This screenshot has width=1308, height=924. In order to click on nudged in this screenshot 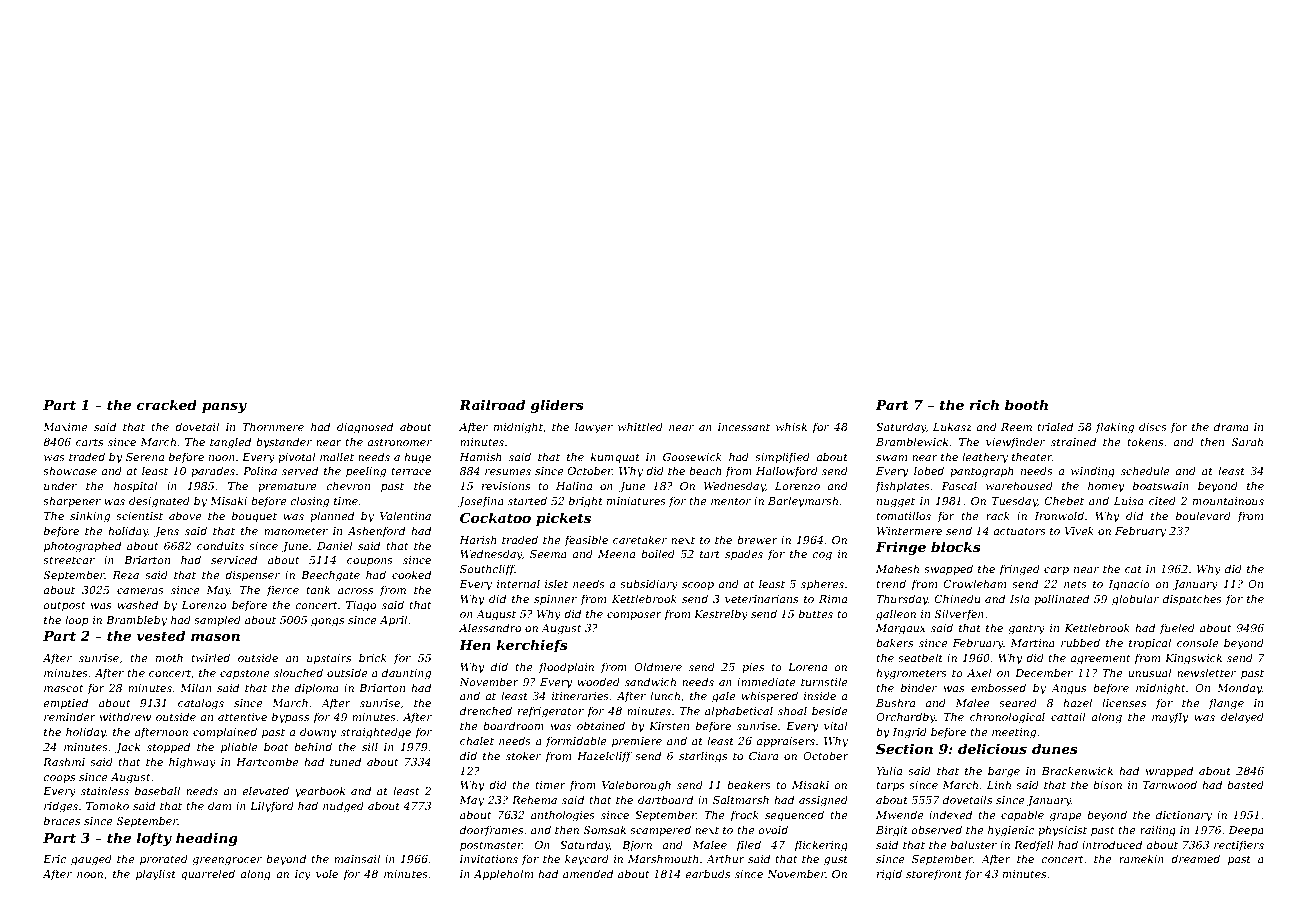, I will do `click(343, 807)`.
